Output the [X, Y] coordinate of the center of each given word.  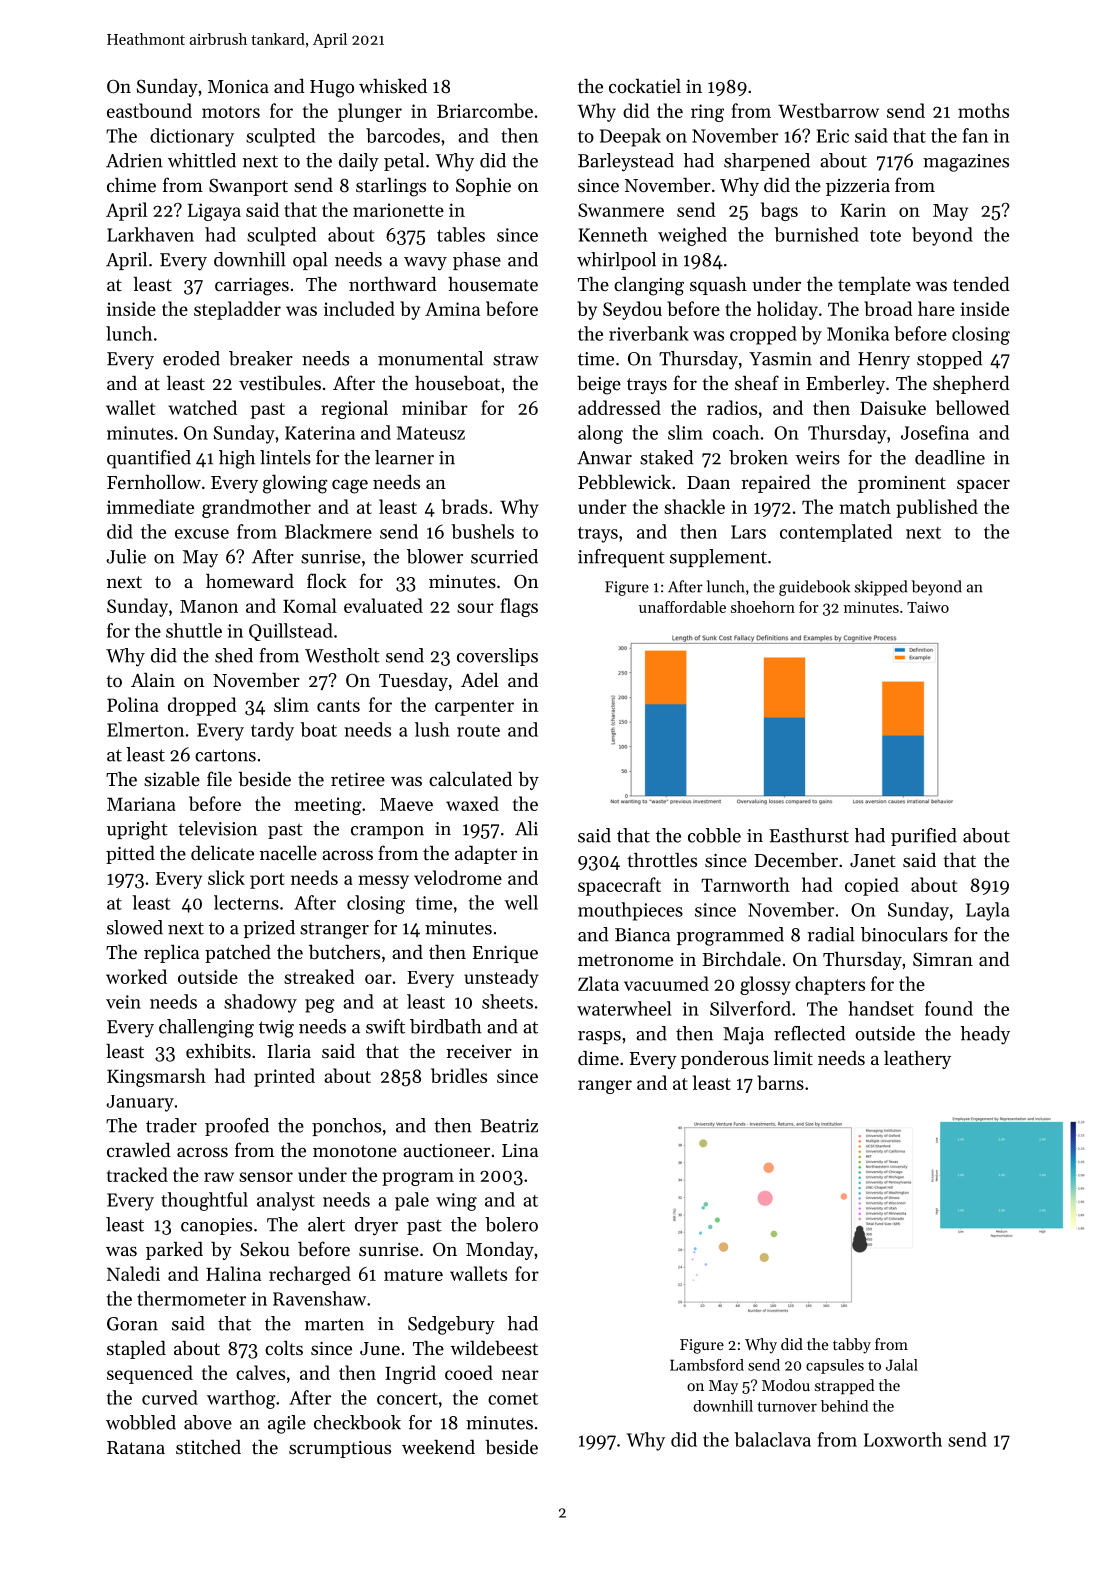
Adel [479, 680]
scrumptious [340, 1449]
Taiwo [928, 607]
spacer [983, 486]
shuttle [194, 630]
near [520, 1375]
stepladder [237, 310]
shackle [694, 506]
